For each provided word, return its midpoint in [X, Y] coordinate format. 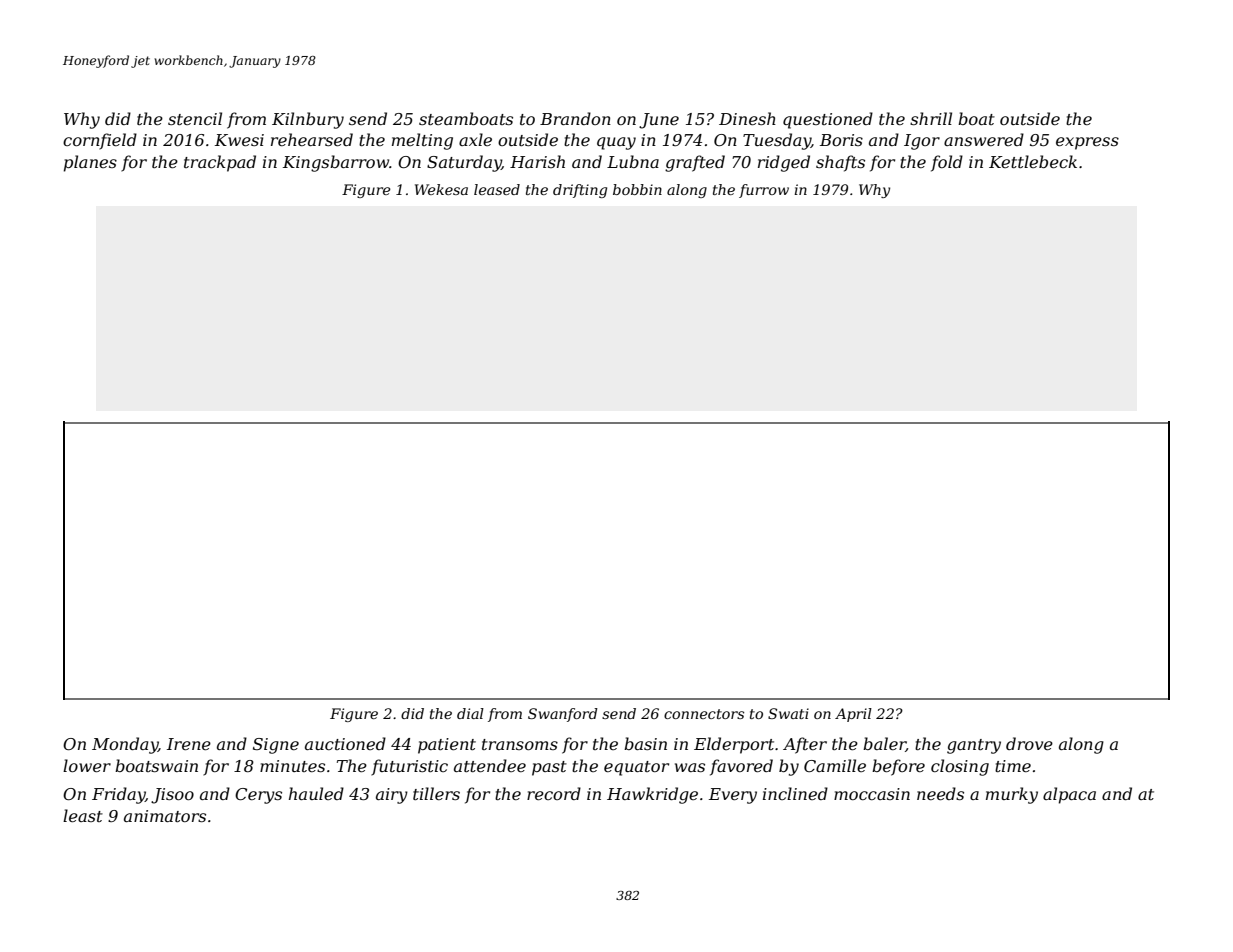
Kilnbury [308, 120]
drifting [580, 191]
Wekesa [441, 189]
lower [87, 765]
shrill [931, 118]
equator [636, 768]
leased [497, 189]
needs [940, 793]
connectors [704, 714]
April [853, 715]
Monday [125, 745]
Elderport [734, 745]
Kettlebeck [1033, 161]
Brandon [575, 118]
